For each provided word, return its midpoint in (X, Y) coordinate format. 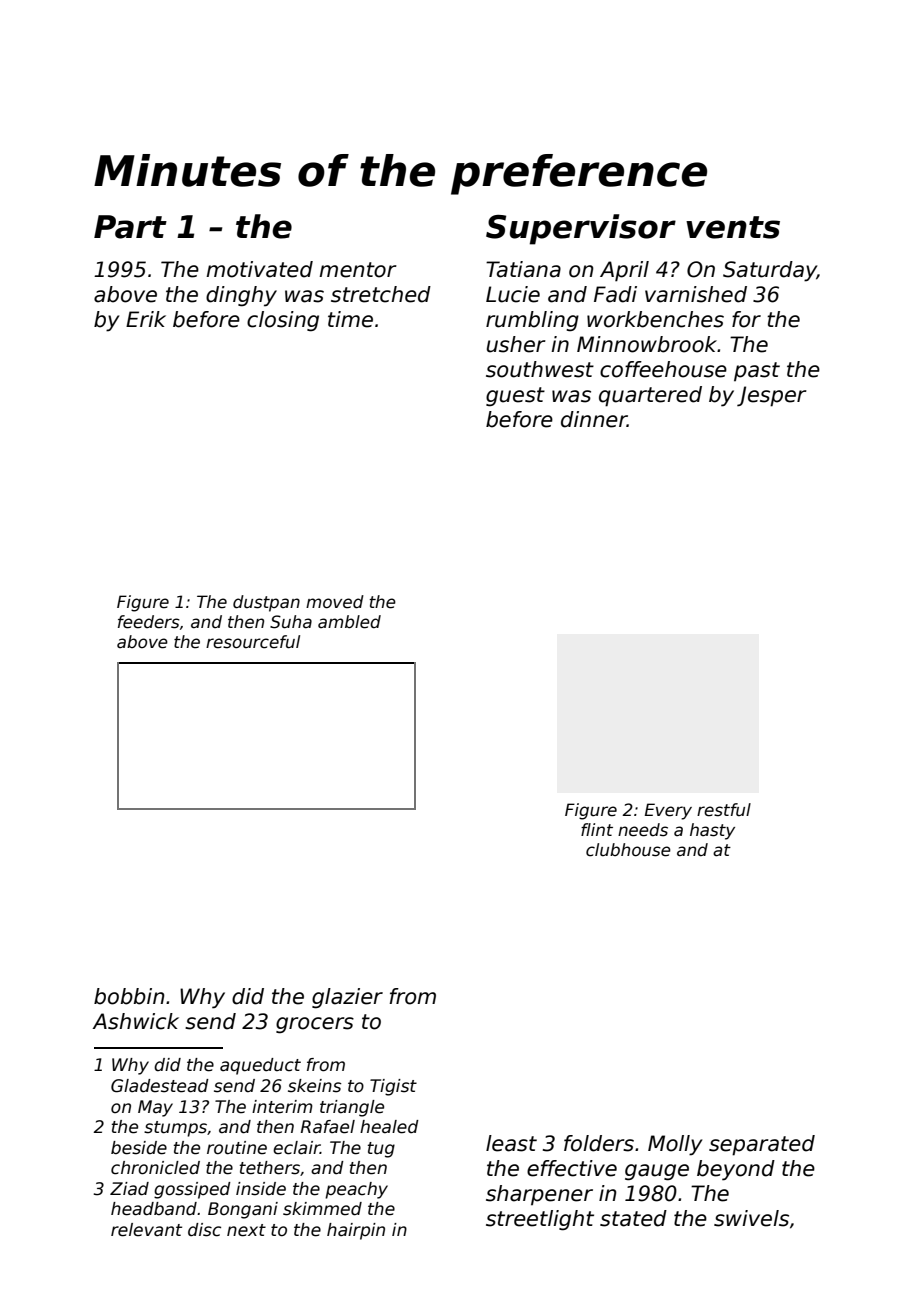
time (350, 319)
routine (237, 1148)
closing (283, 321)
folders (599, 1143)
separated (762, 1145)
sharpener (539, 1195)
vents (733, 227)
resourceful (253, 642)
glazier (347, 998)
